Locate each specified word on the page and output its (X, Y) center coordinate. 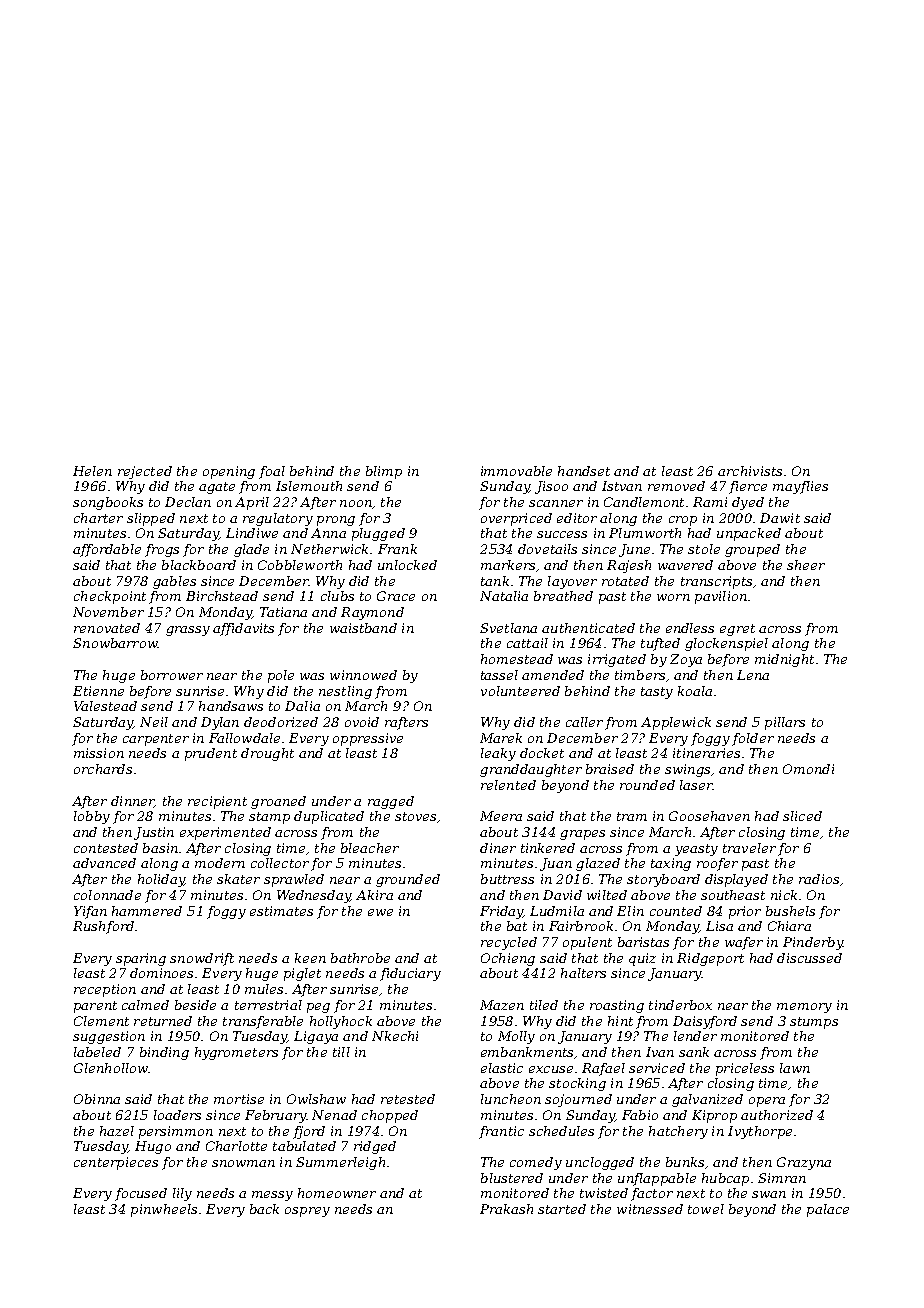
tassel (499, 675)
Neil (154, 722)
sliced (802, 816)
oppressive (368, 739)
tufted (660, 644)
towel (706, 1209)
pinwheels (164, 1210)
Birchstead (222, 596)
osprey (307, 1212)
